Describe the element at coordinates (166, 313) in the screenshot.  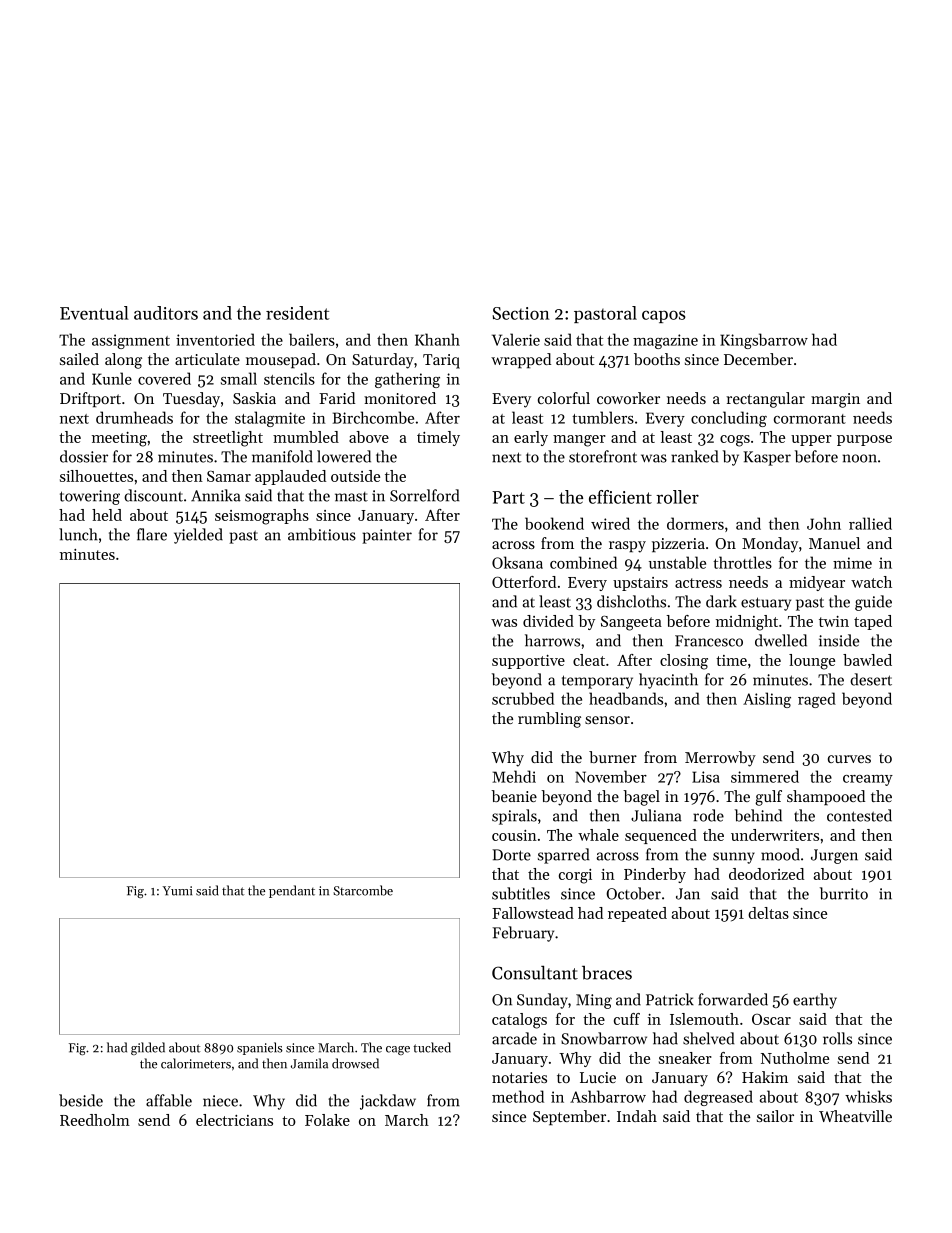
I see `auditors` at that location.
